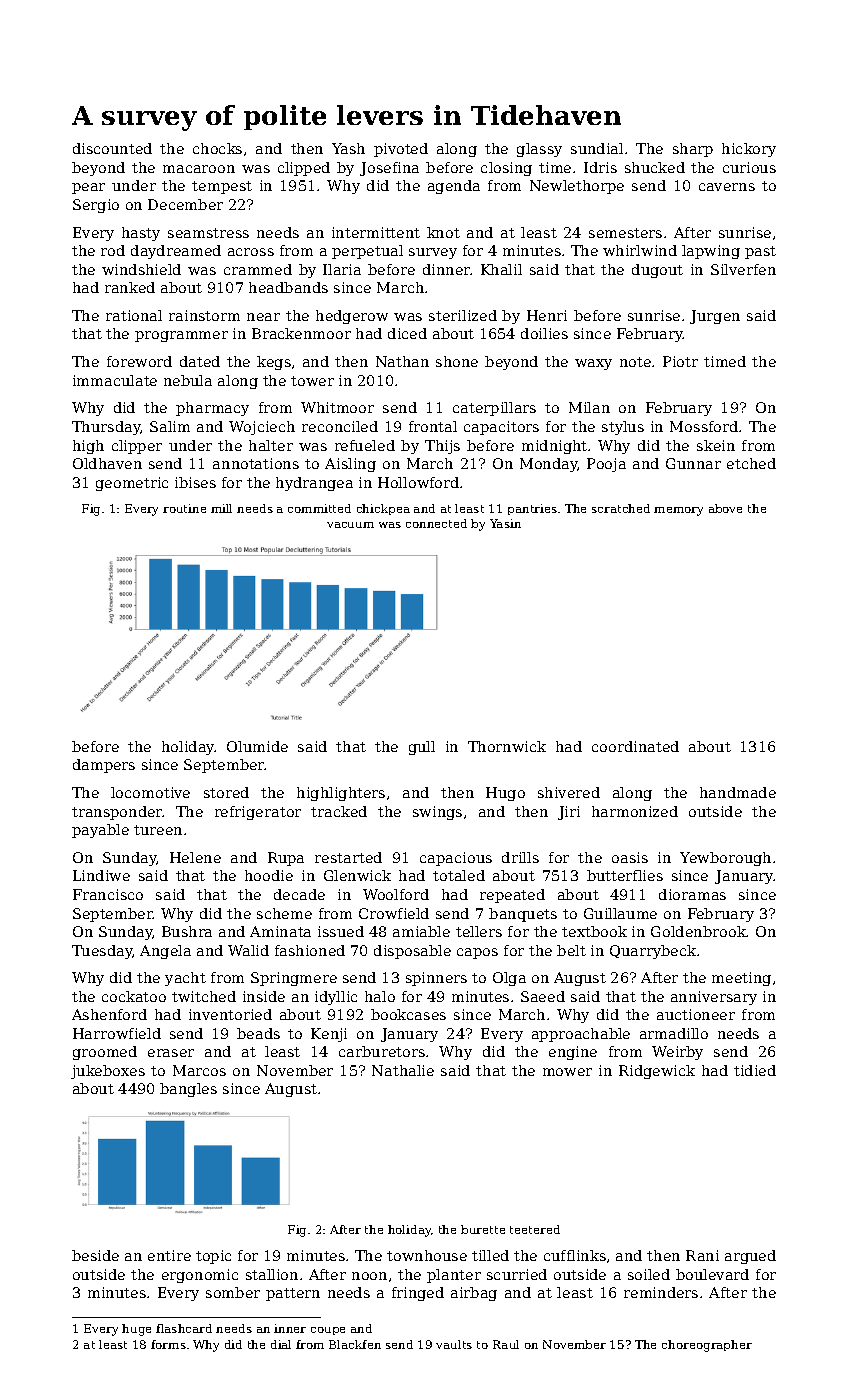 The width and height of the screenshot is (849, 1400). What do you see at coordinates (168, 1344) in the screenshot?
I see `forms` at bounding box center [168, 1344].
